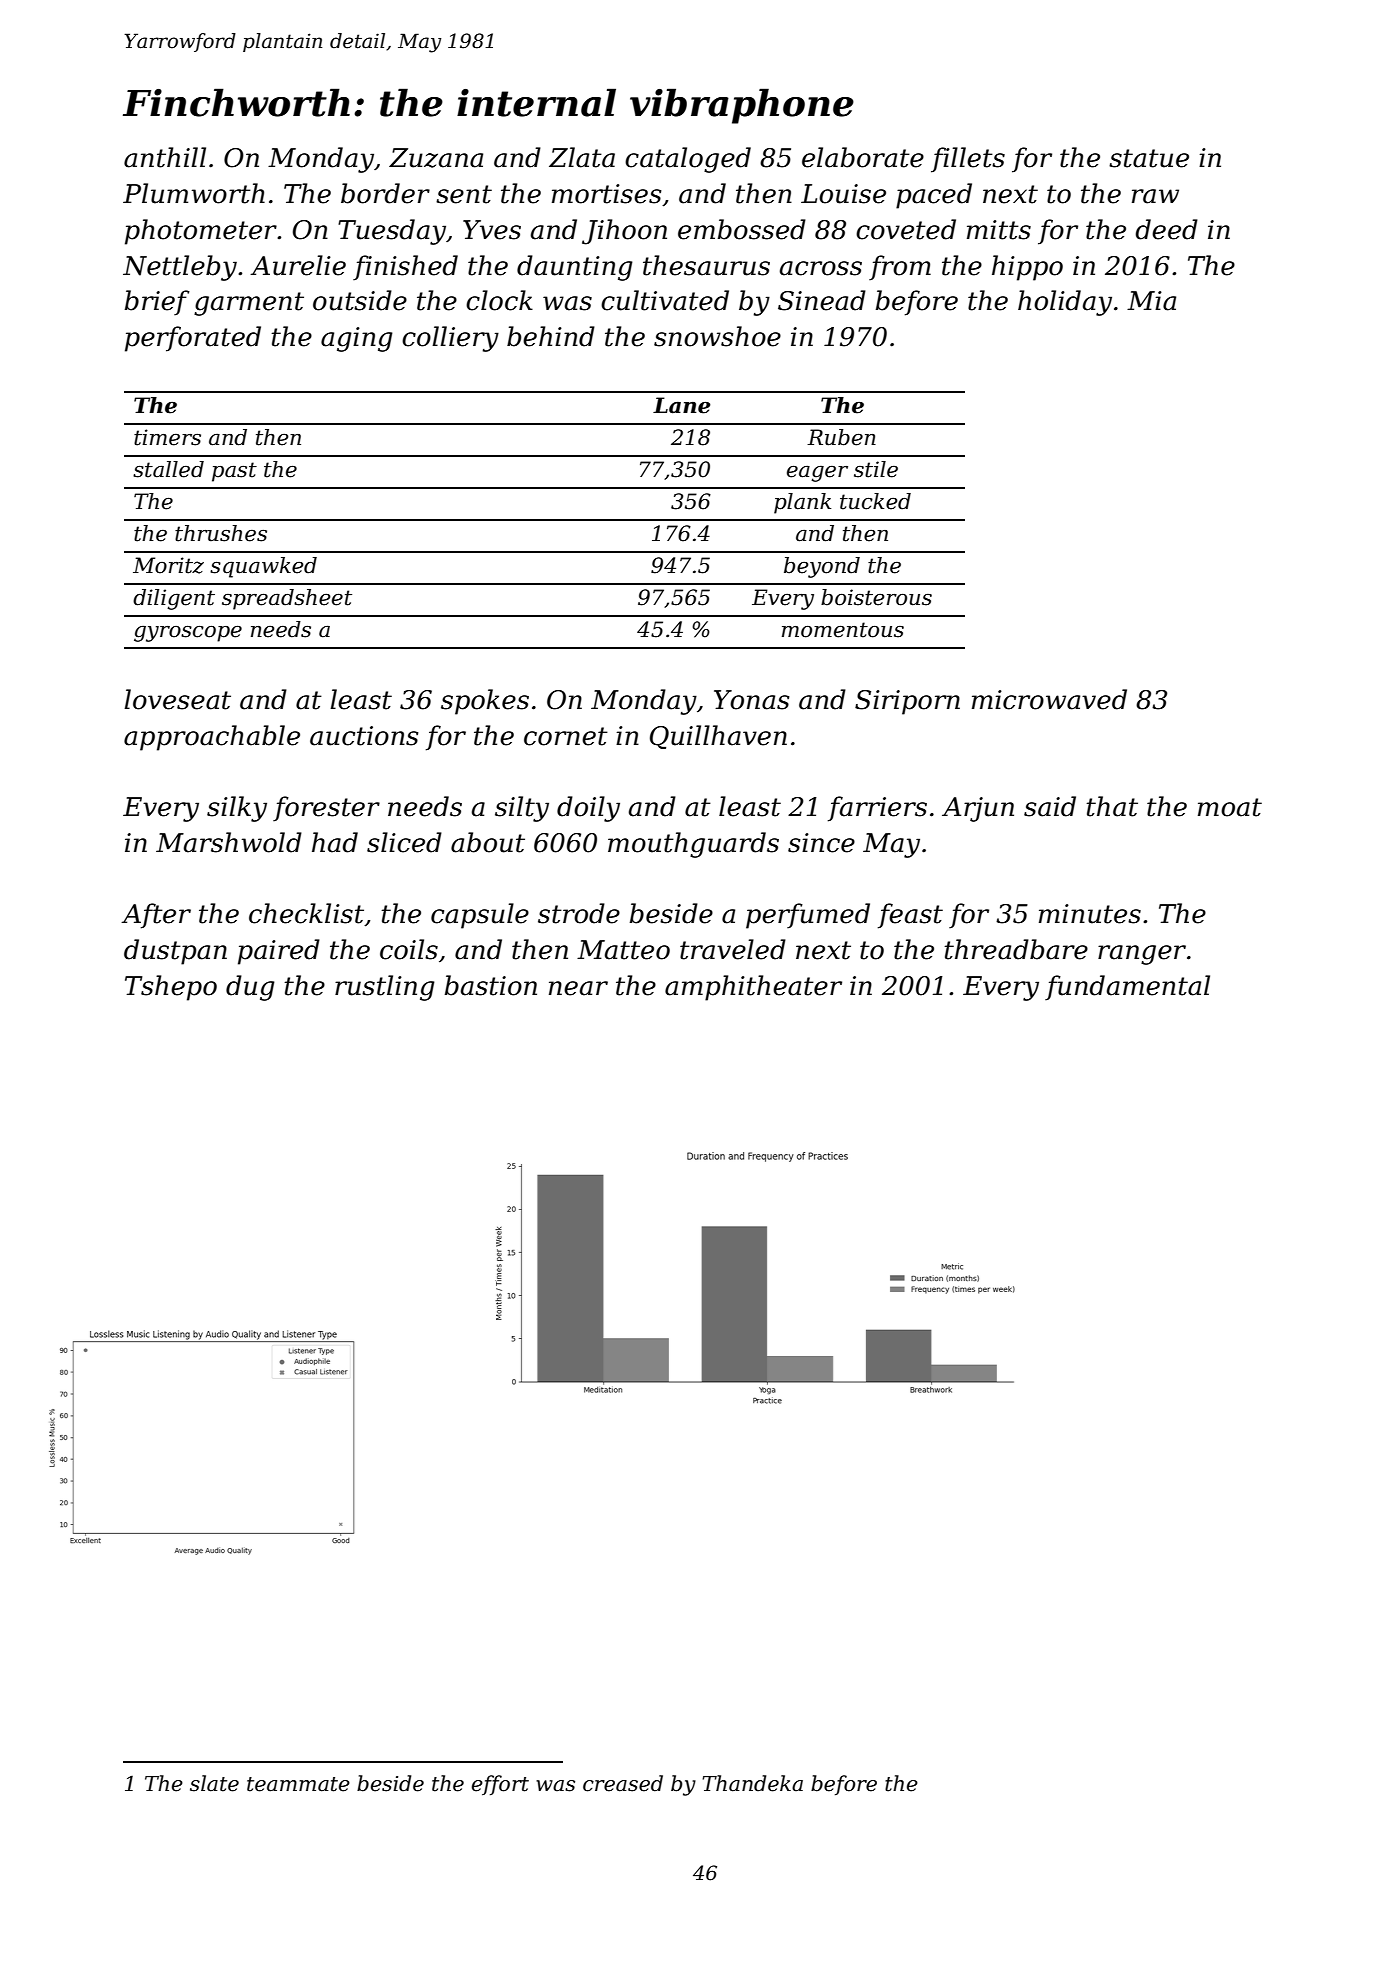 Image resolution: width=1386 pixels, height=1969 pixels. Describe the element at coordinates (752, 1783) in the screenshot. I see `Thandeka` at that location.
